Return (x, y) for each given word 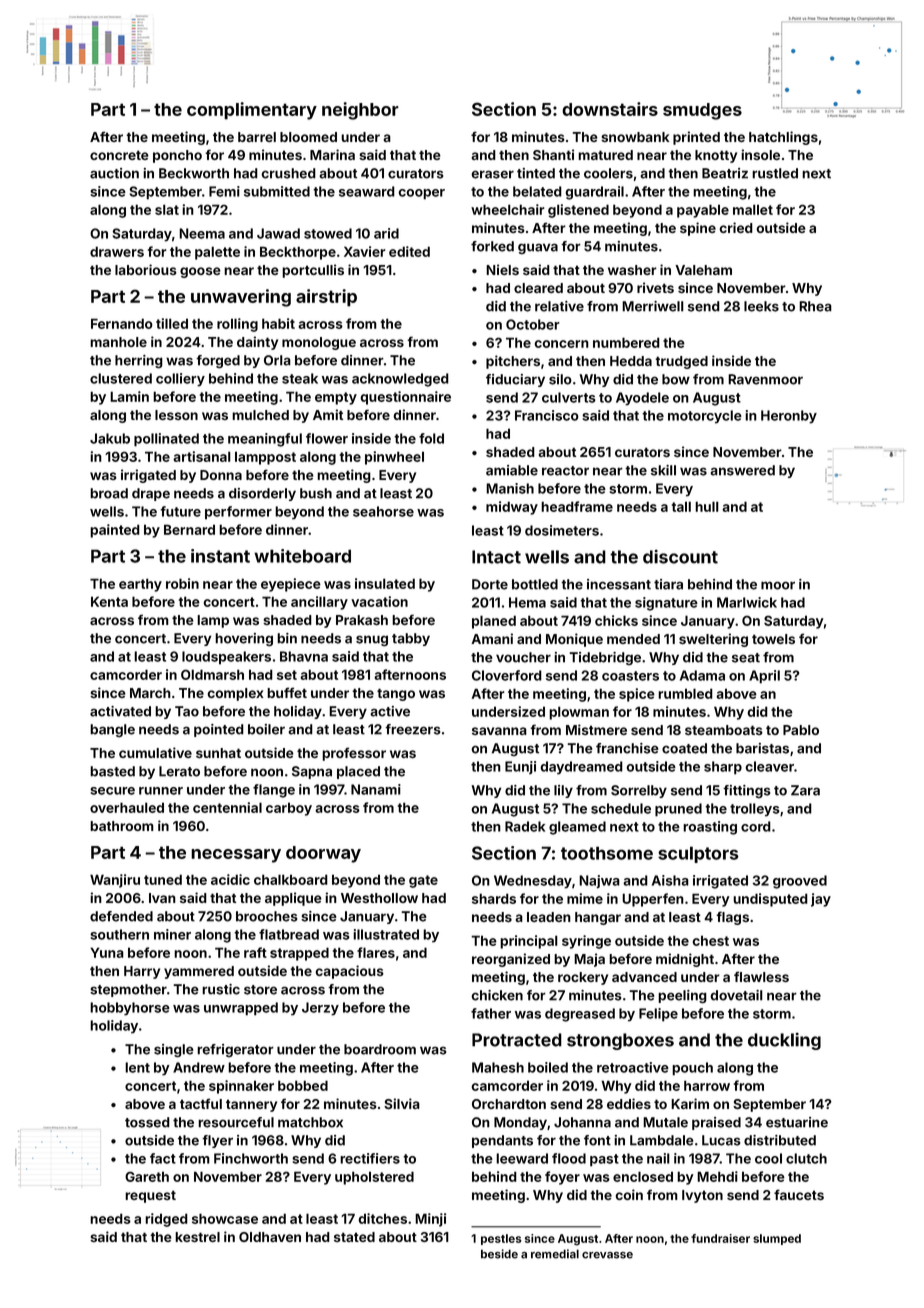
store (260, 990)
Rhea (815, 306)
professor (354, 754)
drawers (117, 251)
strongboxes (620, 1041)
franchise (627, 748)
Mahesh (498, 1067)
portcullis (313, 271)
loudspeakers (226, 657)
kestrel (197, 1237)
